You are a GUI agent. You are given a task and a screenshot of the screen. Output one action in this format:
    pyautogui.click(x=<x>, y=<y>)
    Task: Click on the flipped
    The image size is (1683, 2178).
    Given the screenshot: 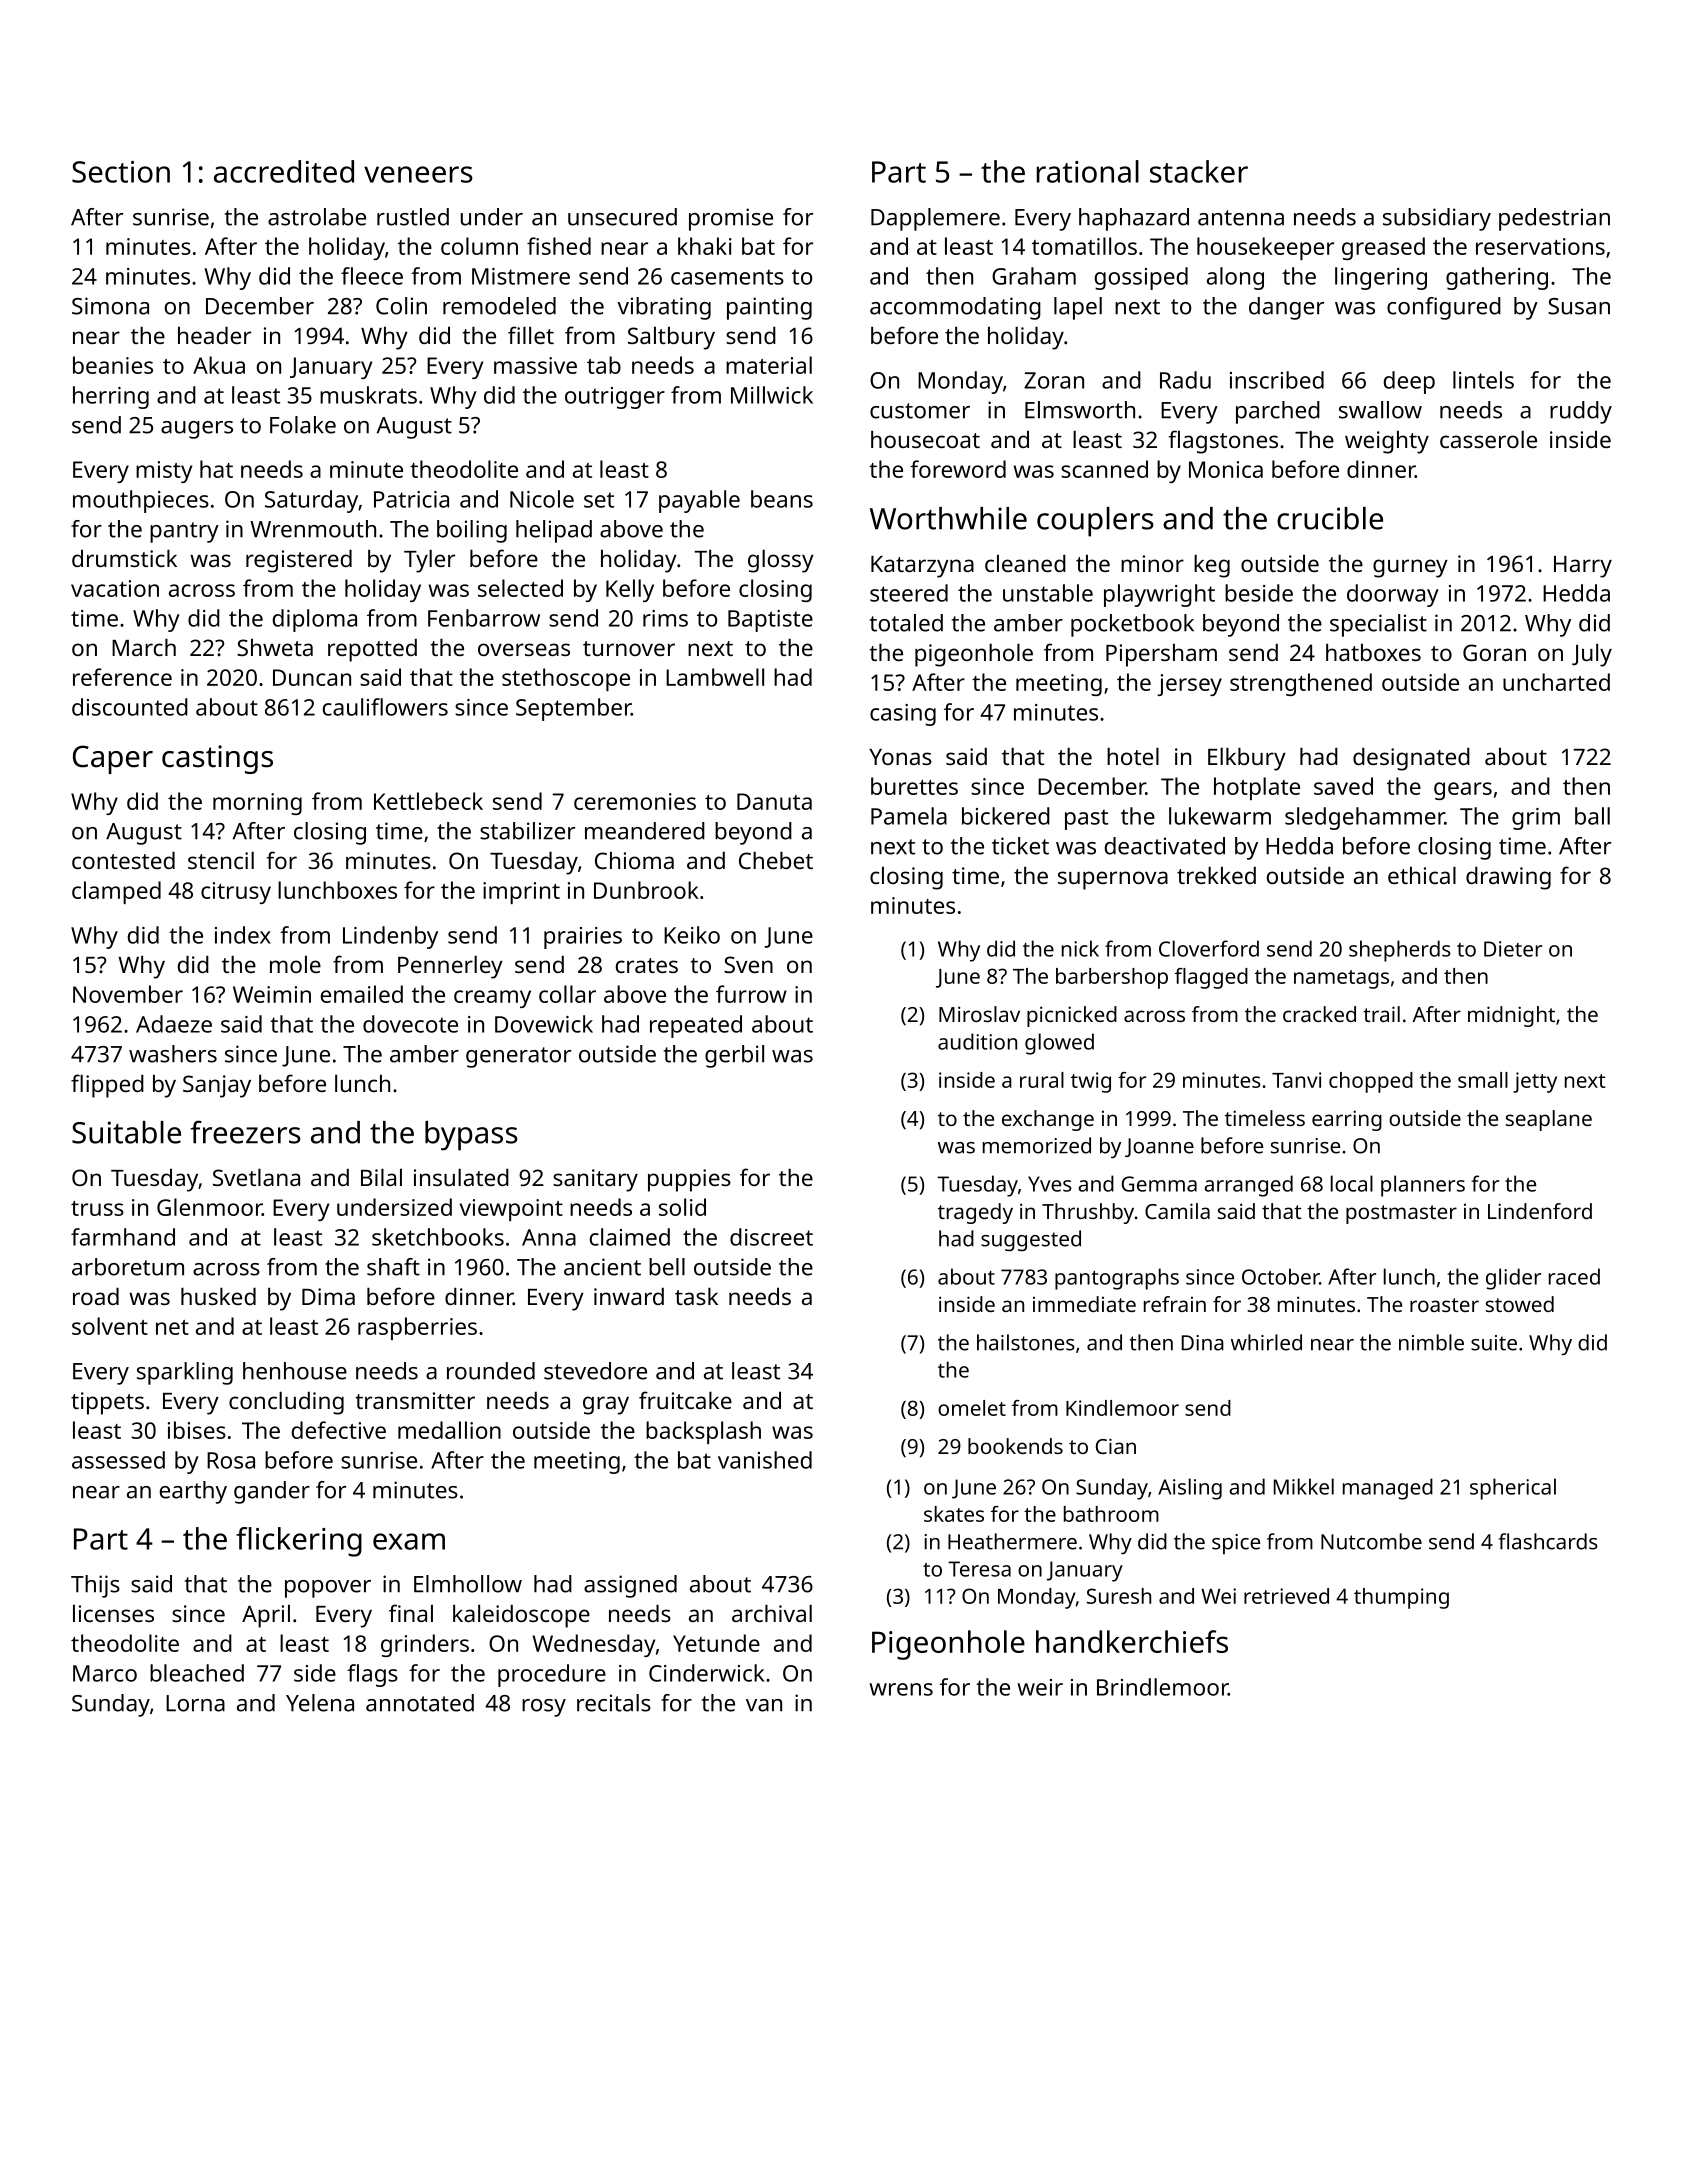 What is the action you would take?
    pyautogui.click(x=107, y=1086)
